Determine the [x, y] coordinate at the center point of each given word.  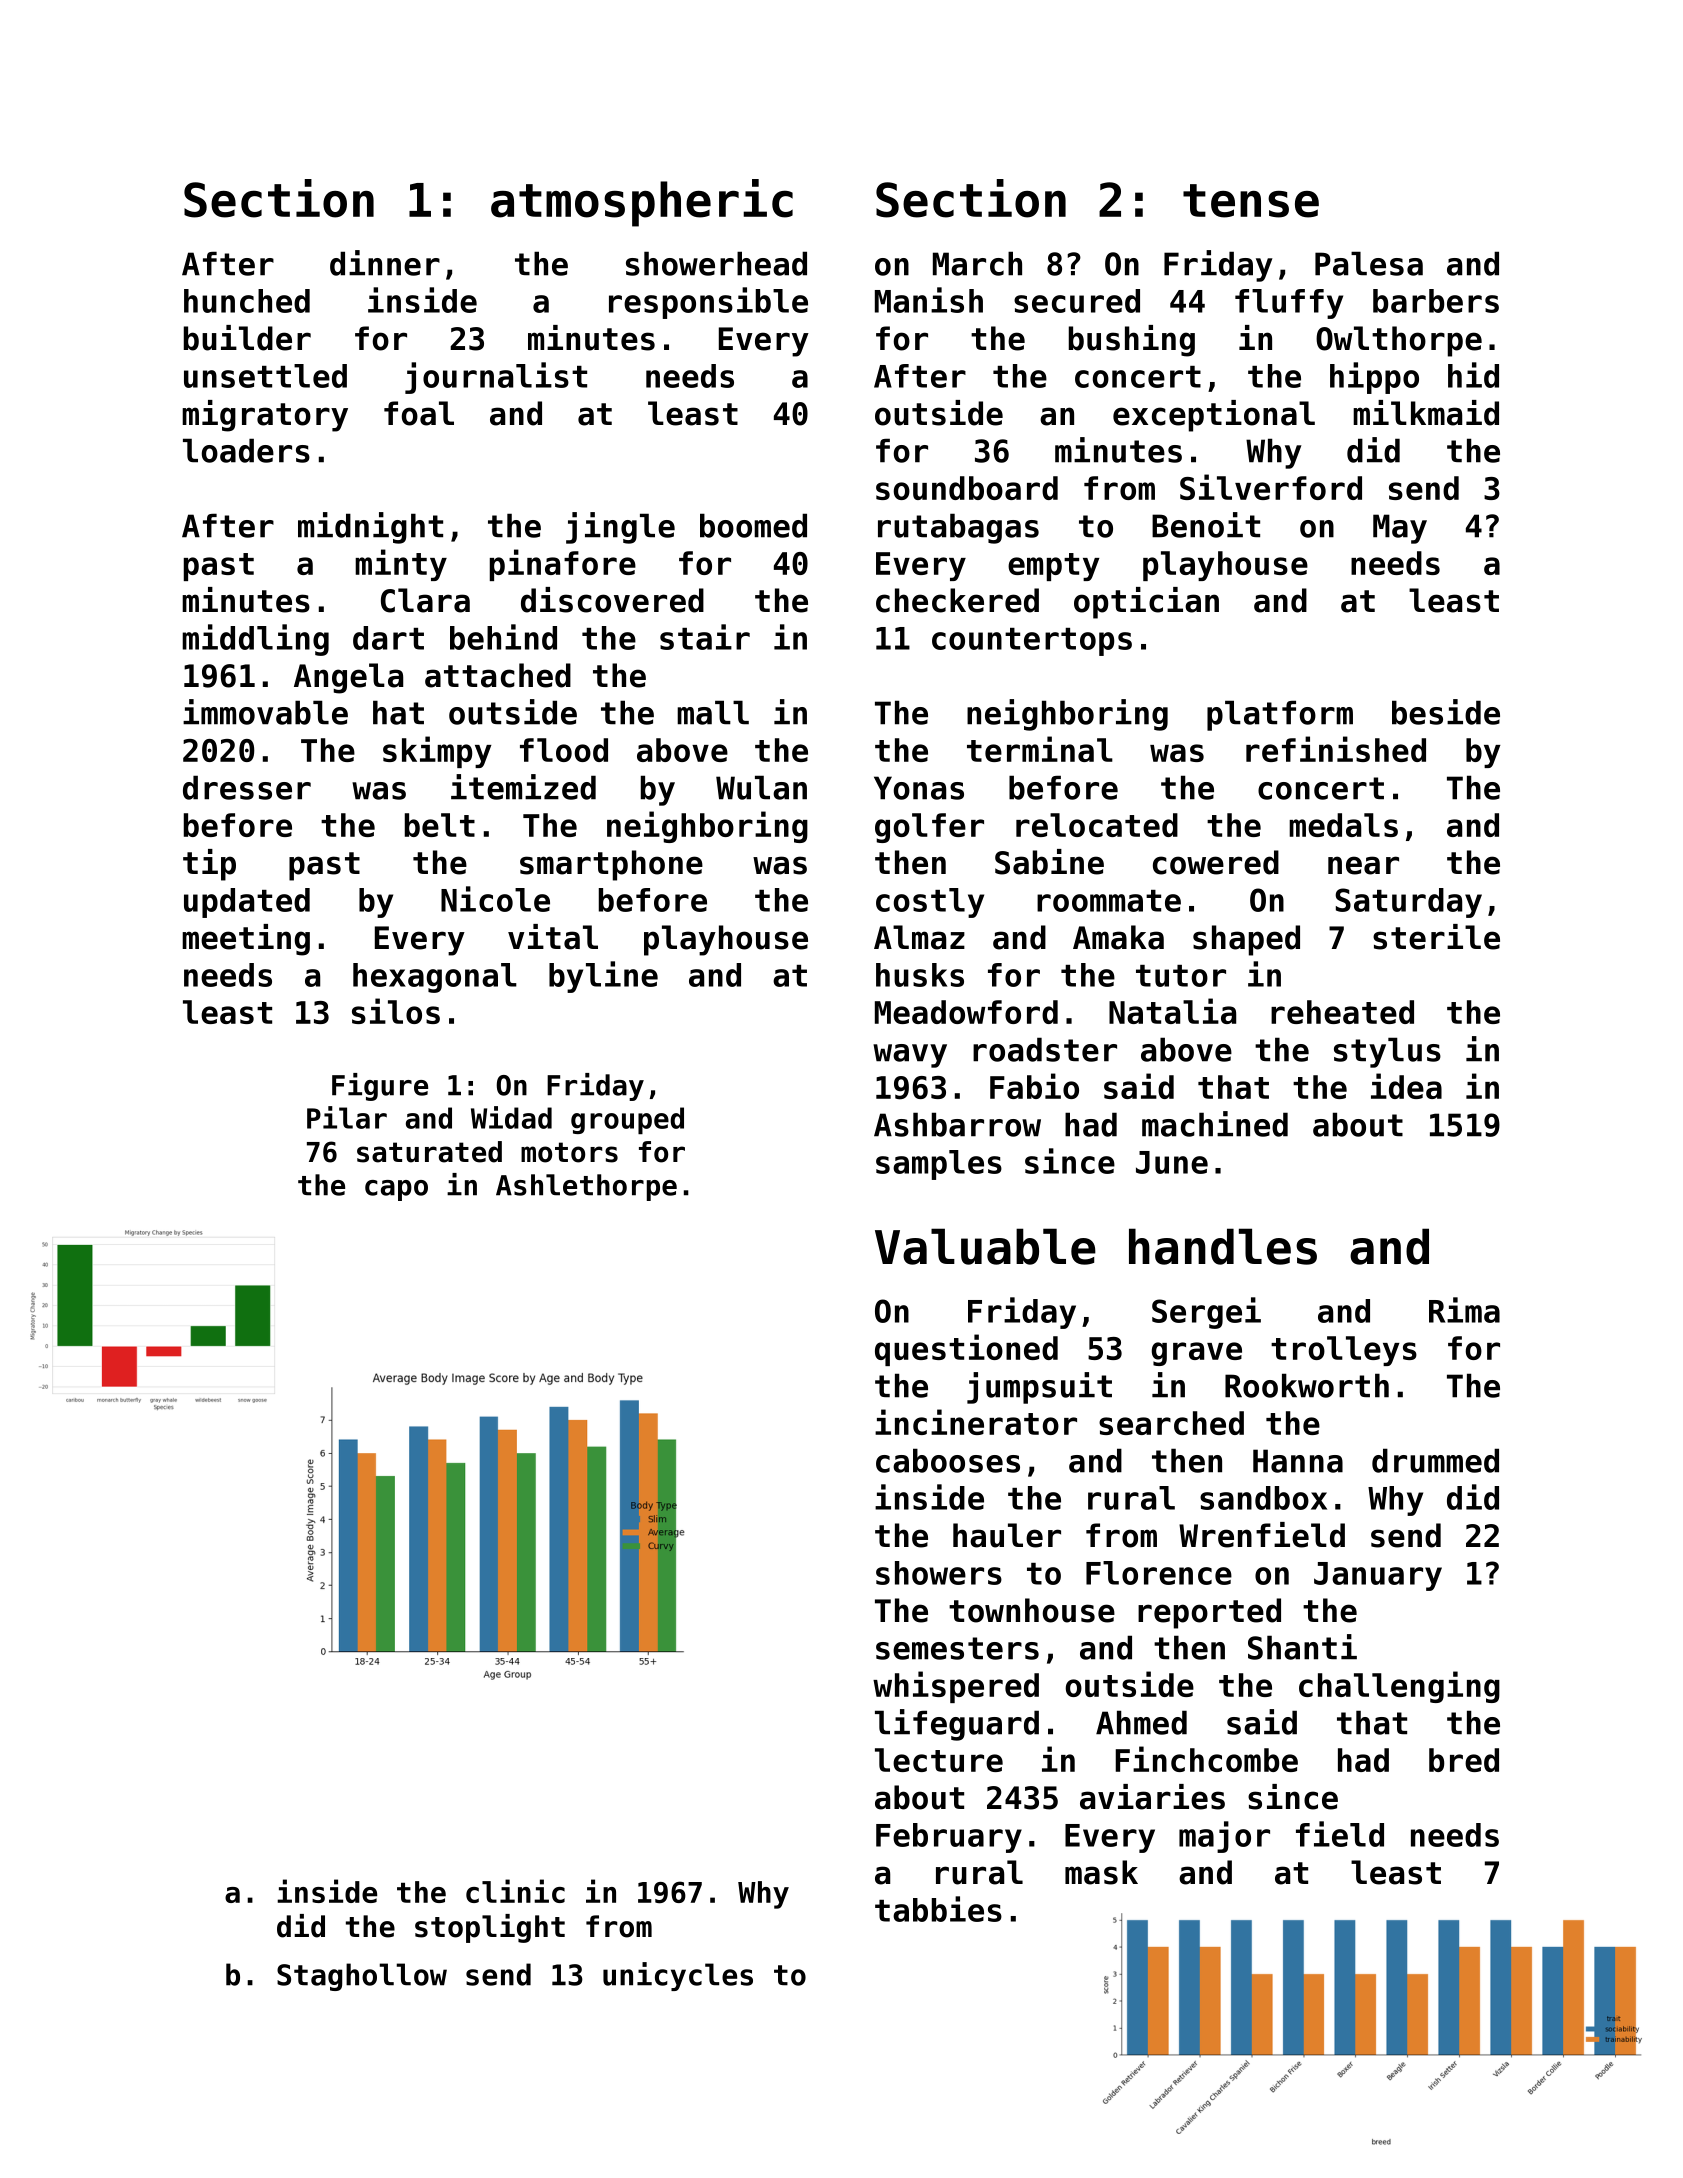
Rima [1464, 1310]
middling [255, 640]
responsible [708, 303]
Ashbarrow [957, 1124]
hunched [247, 301]
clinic [515, 1891]
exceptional [1214, 416]
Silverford [1271, 487]
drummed [1435, 1460]
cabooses [948, 1460]
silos [396, 1011]
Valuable [985, 1246]
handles [1223, 1246]
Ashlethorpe [586, 1187]
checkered [957, 600]
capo [396, 1190]
